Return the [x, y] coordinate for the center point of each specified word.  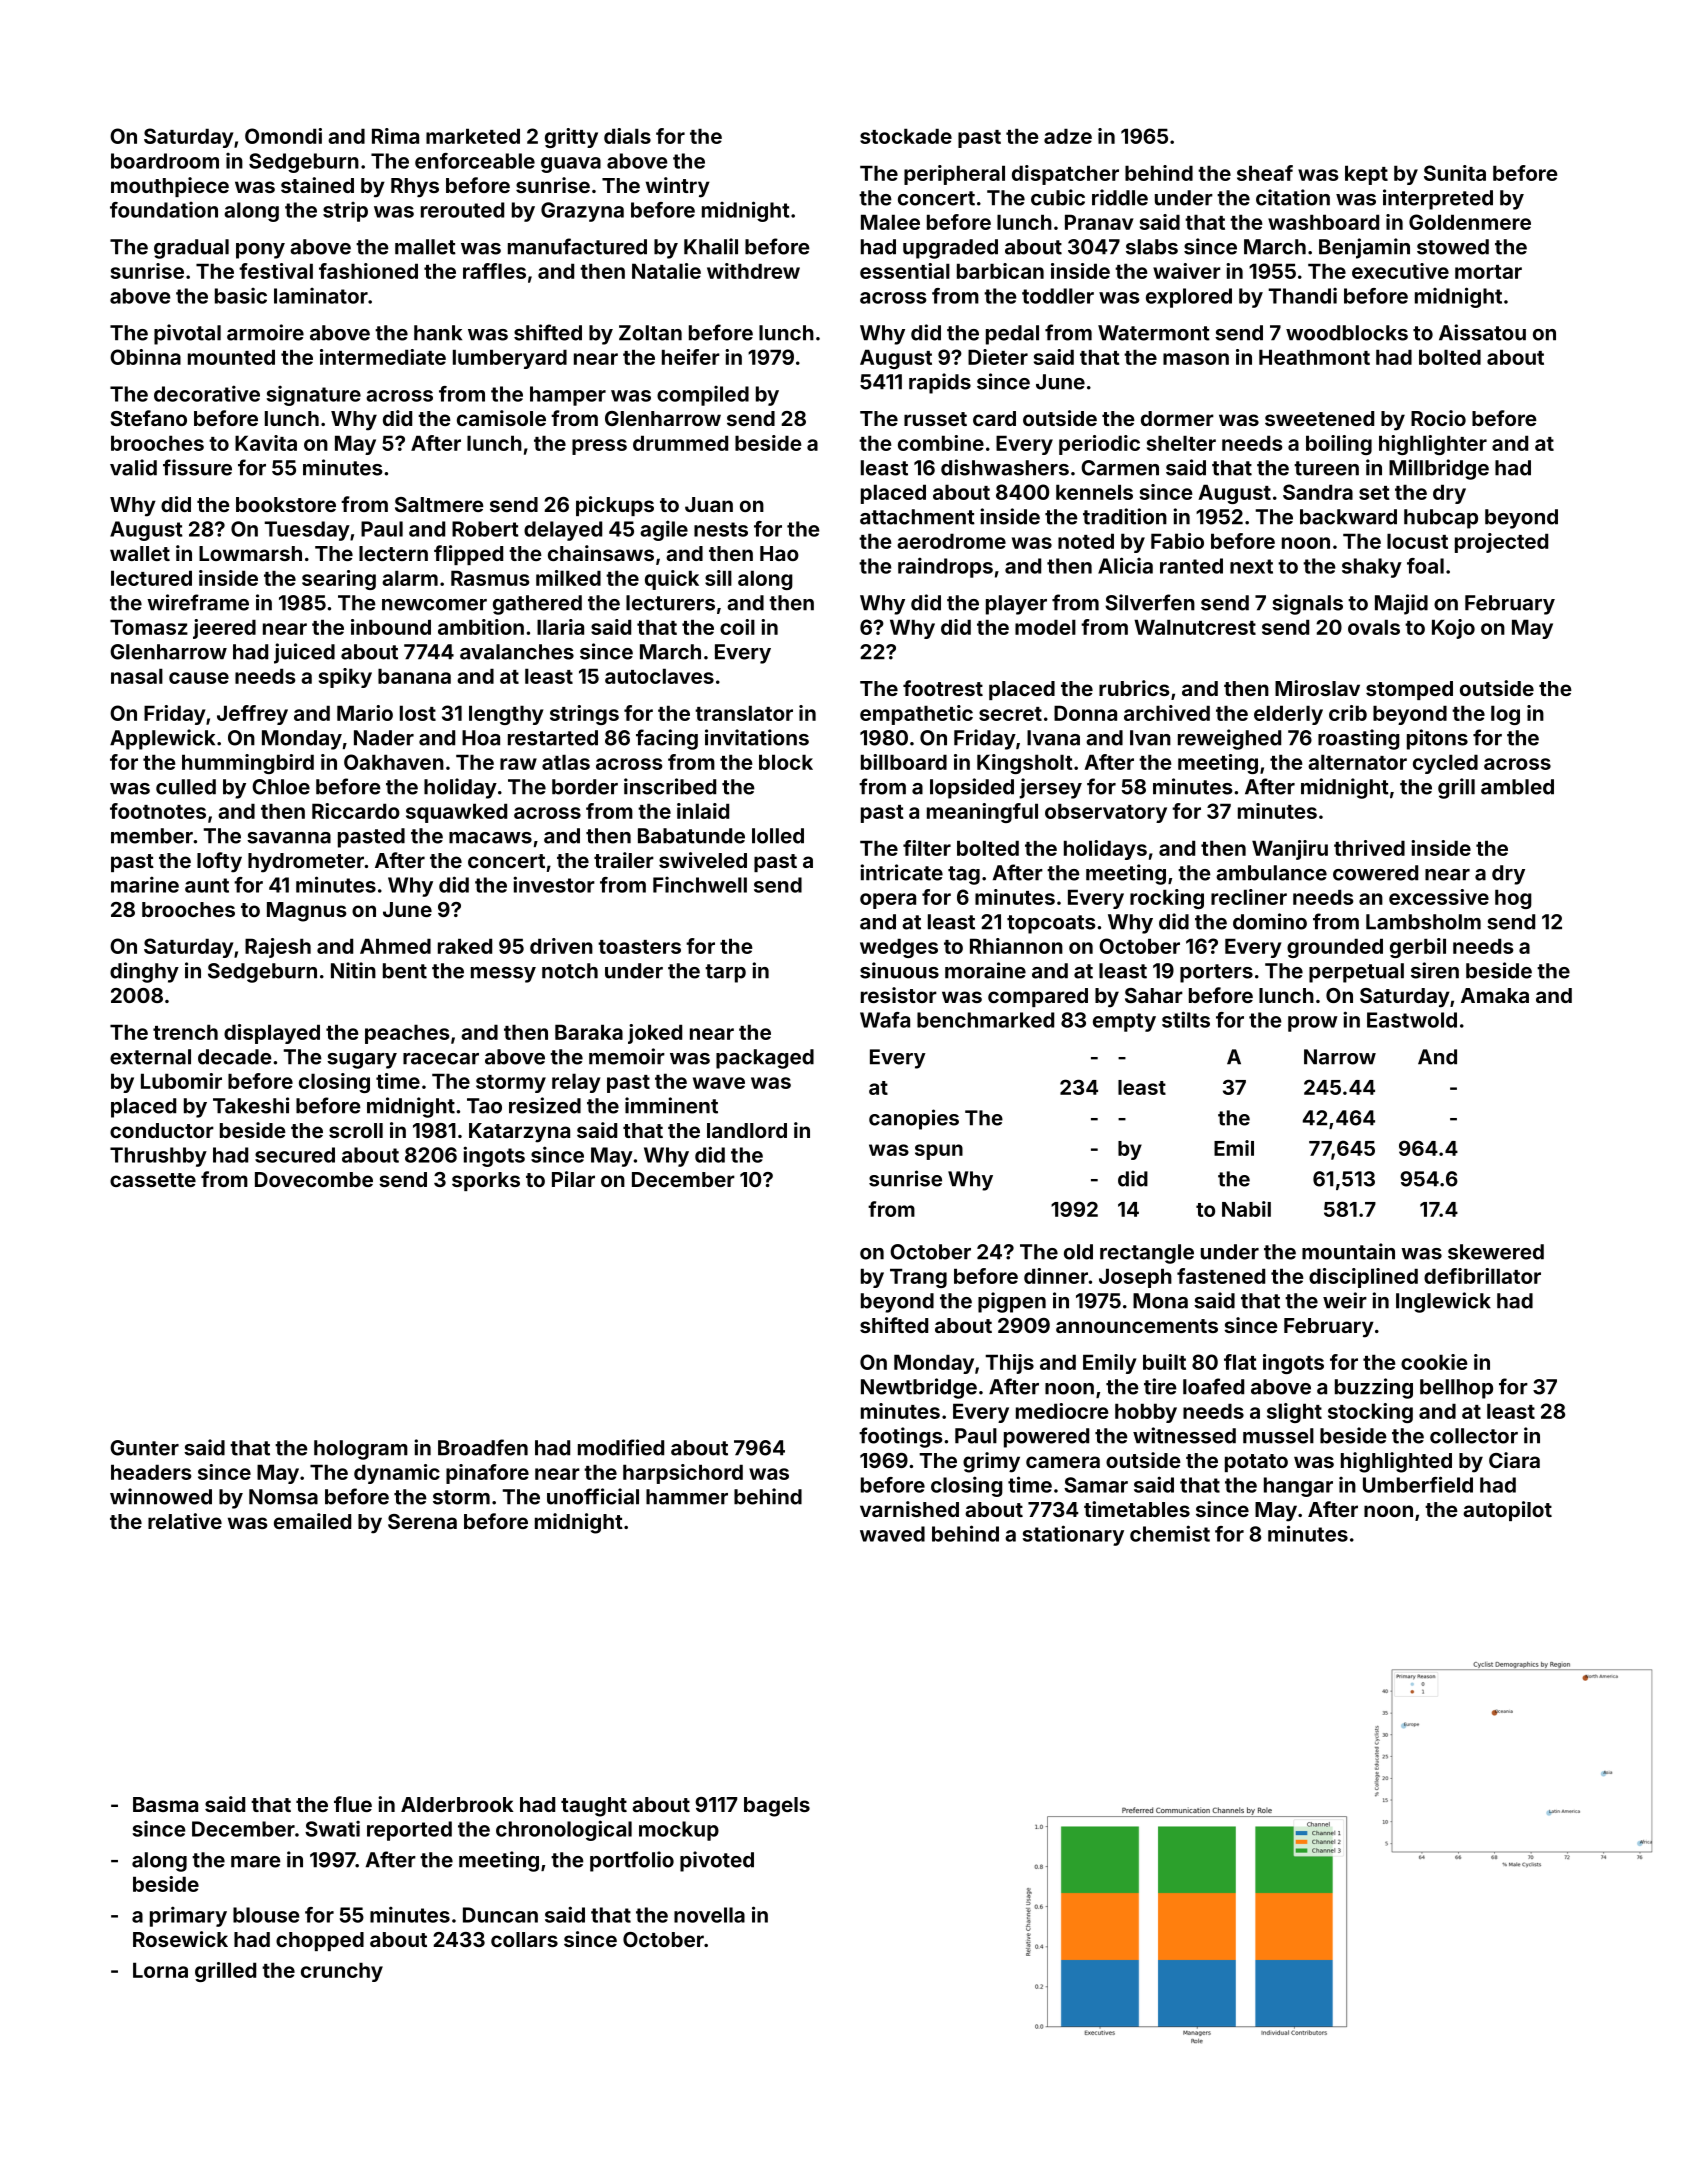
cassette [153, 1180]
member [152, 836]
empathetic [916, 715]
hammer [687, 1497]
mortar [1488, 272]
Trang [918, 1278]
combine [941, 443]
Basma [165, 1804]
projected [1501, 543]
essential [905, 271]
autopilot [1507, 1511]
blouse [266, 1915]
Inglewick [1443, 1302]
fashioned [368, 271]
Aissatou [1482, 332]
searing [339, 580]
